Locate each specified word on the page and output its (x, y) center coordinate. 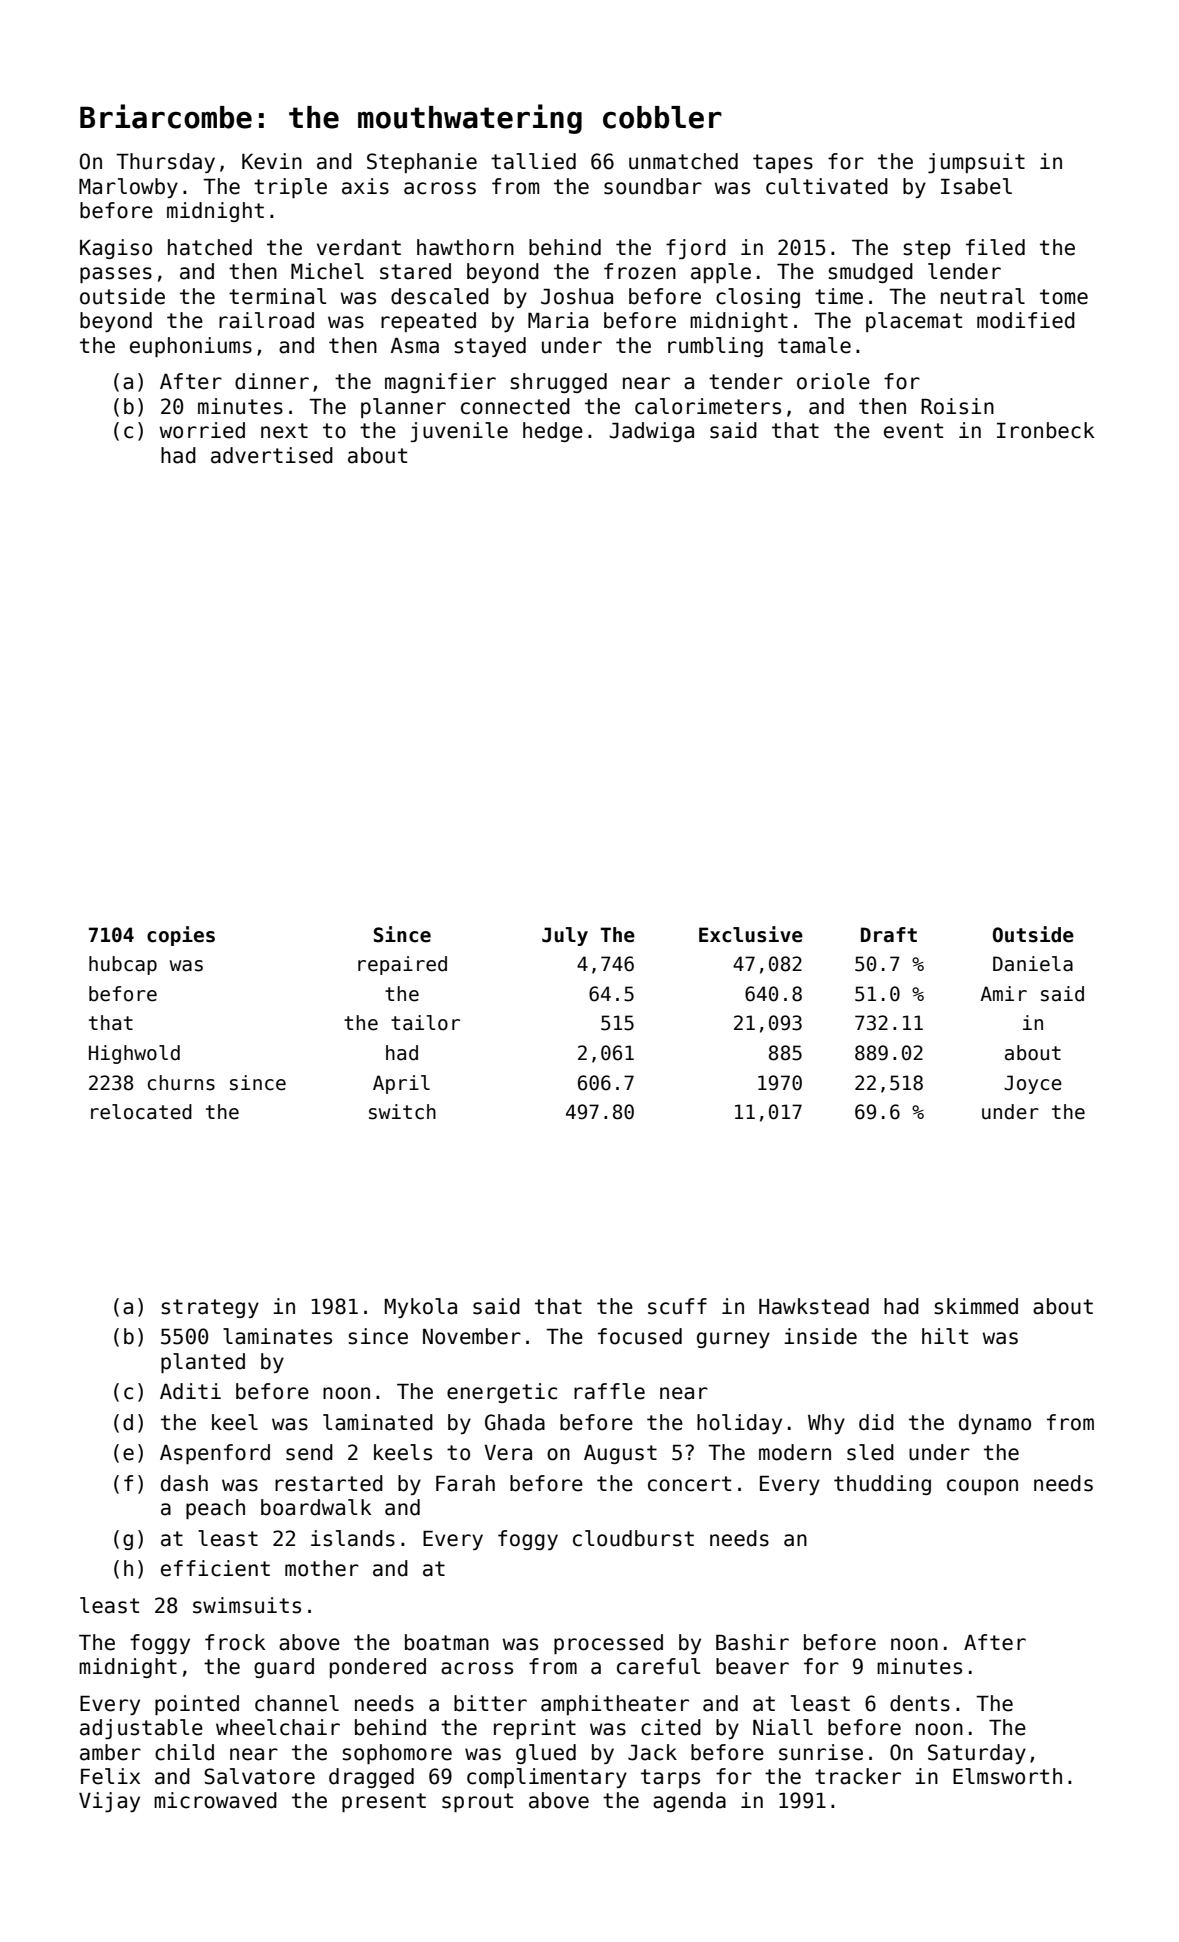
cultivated (827, 186)
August (620, 1454)
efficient (215, 1568)
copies (181, 936)
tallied (533, 161)
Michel (327, 271)
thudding (882, 1485)
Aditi (190, 1391)
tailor (425, 1023)
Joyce (1033, 1084)
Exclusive (751, 934)
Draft (889, 935)
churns (181, 1083)
